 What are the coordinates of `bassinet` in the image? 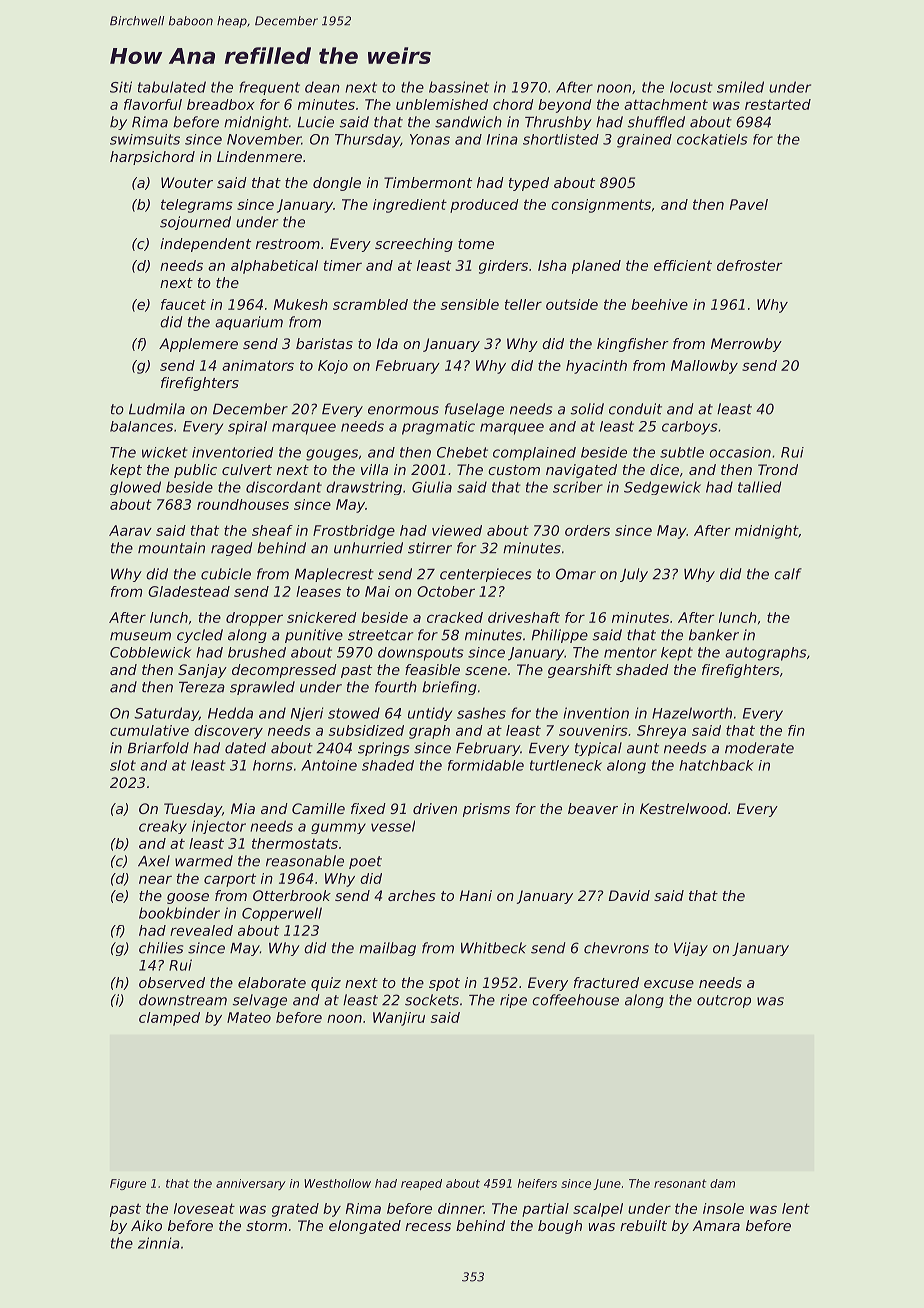 It's located at (459, 87).
